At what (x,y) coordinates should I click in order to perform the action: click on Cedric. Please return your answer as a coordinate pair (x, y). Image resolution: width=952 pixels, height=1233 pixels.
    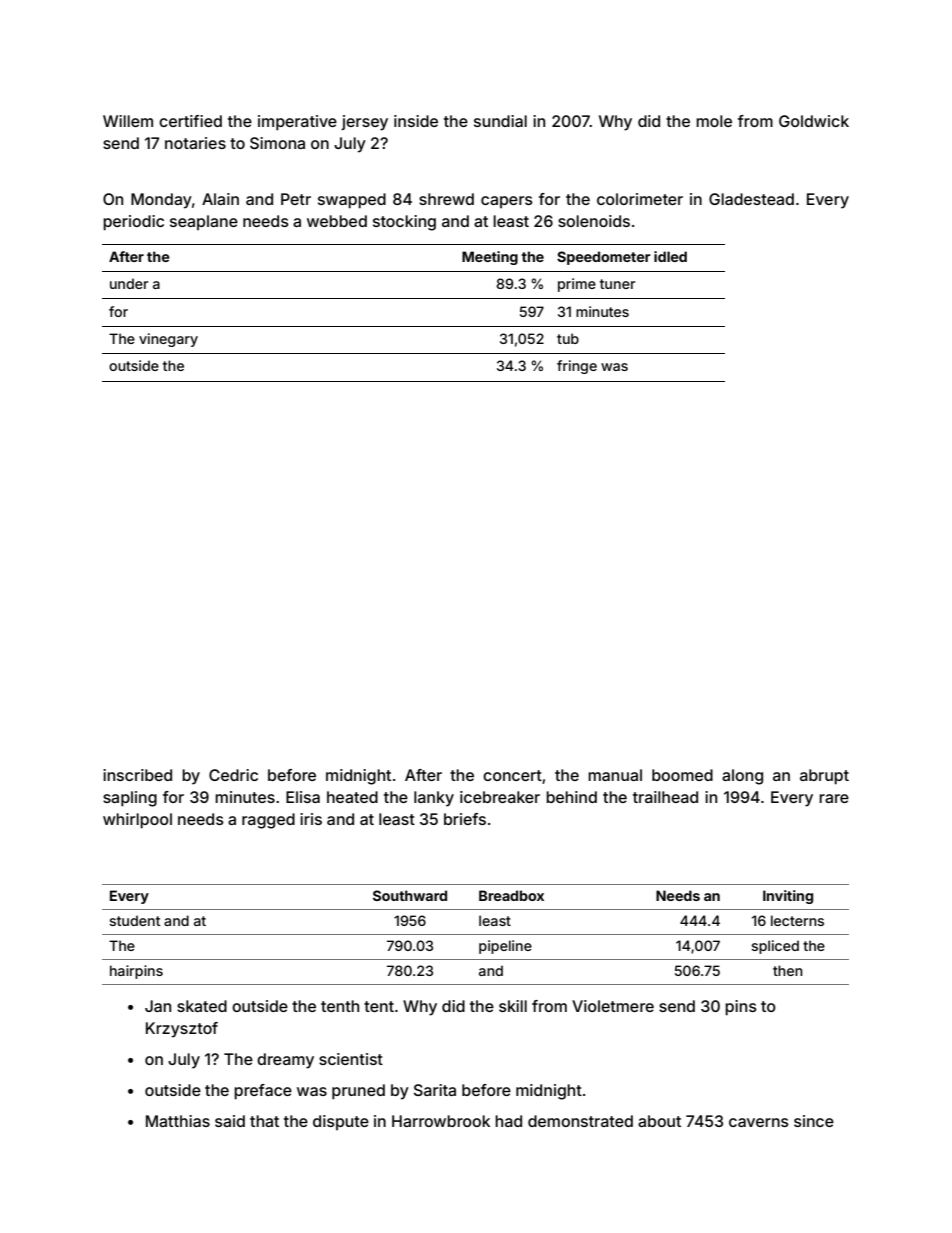
    Looking at the image, I should click on (233, 775).
